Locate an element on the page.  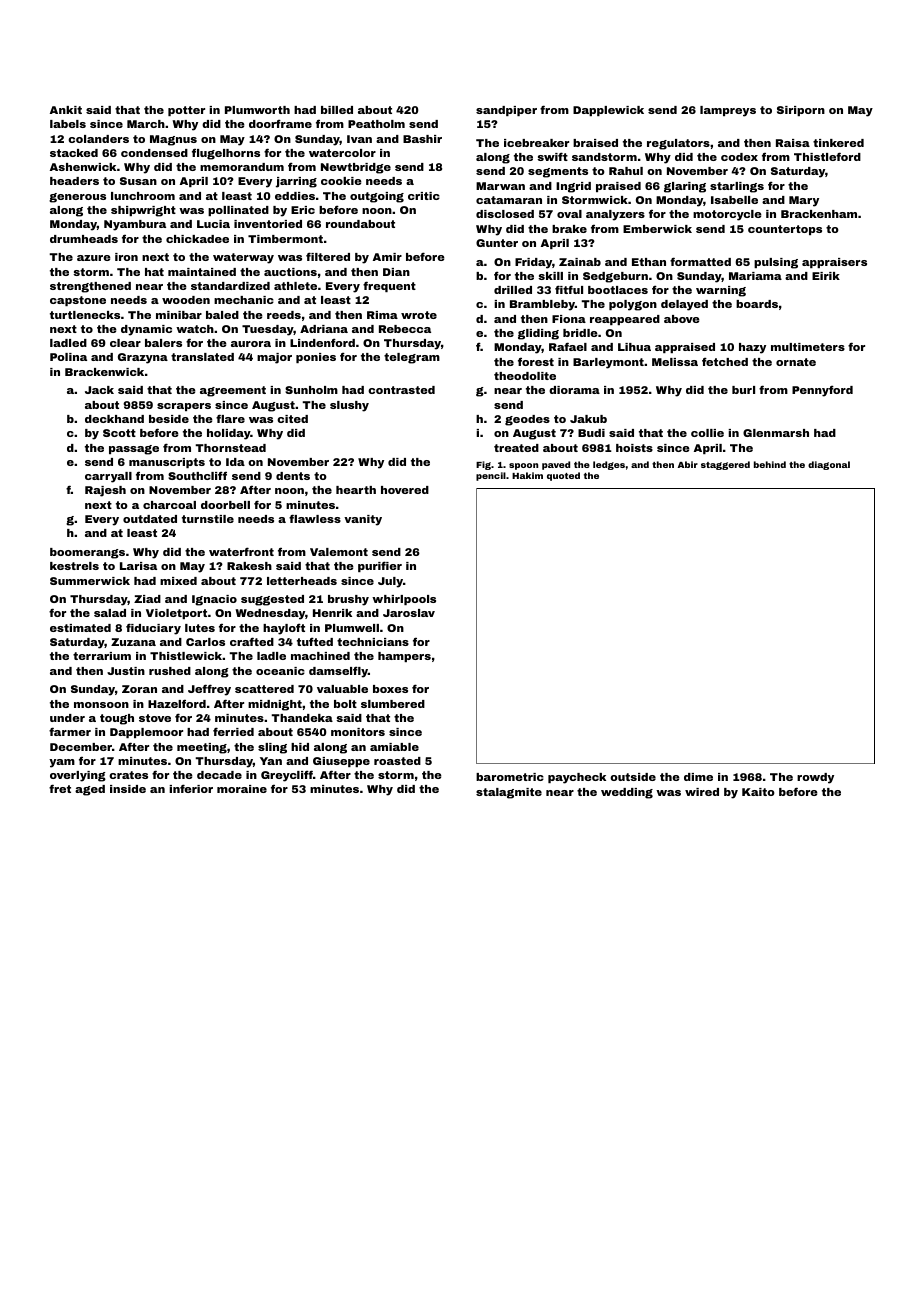
Pennyford is located at coordinates (822, 391).
